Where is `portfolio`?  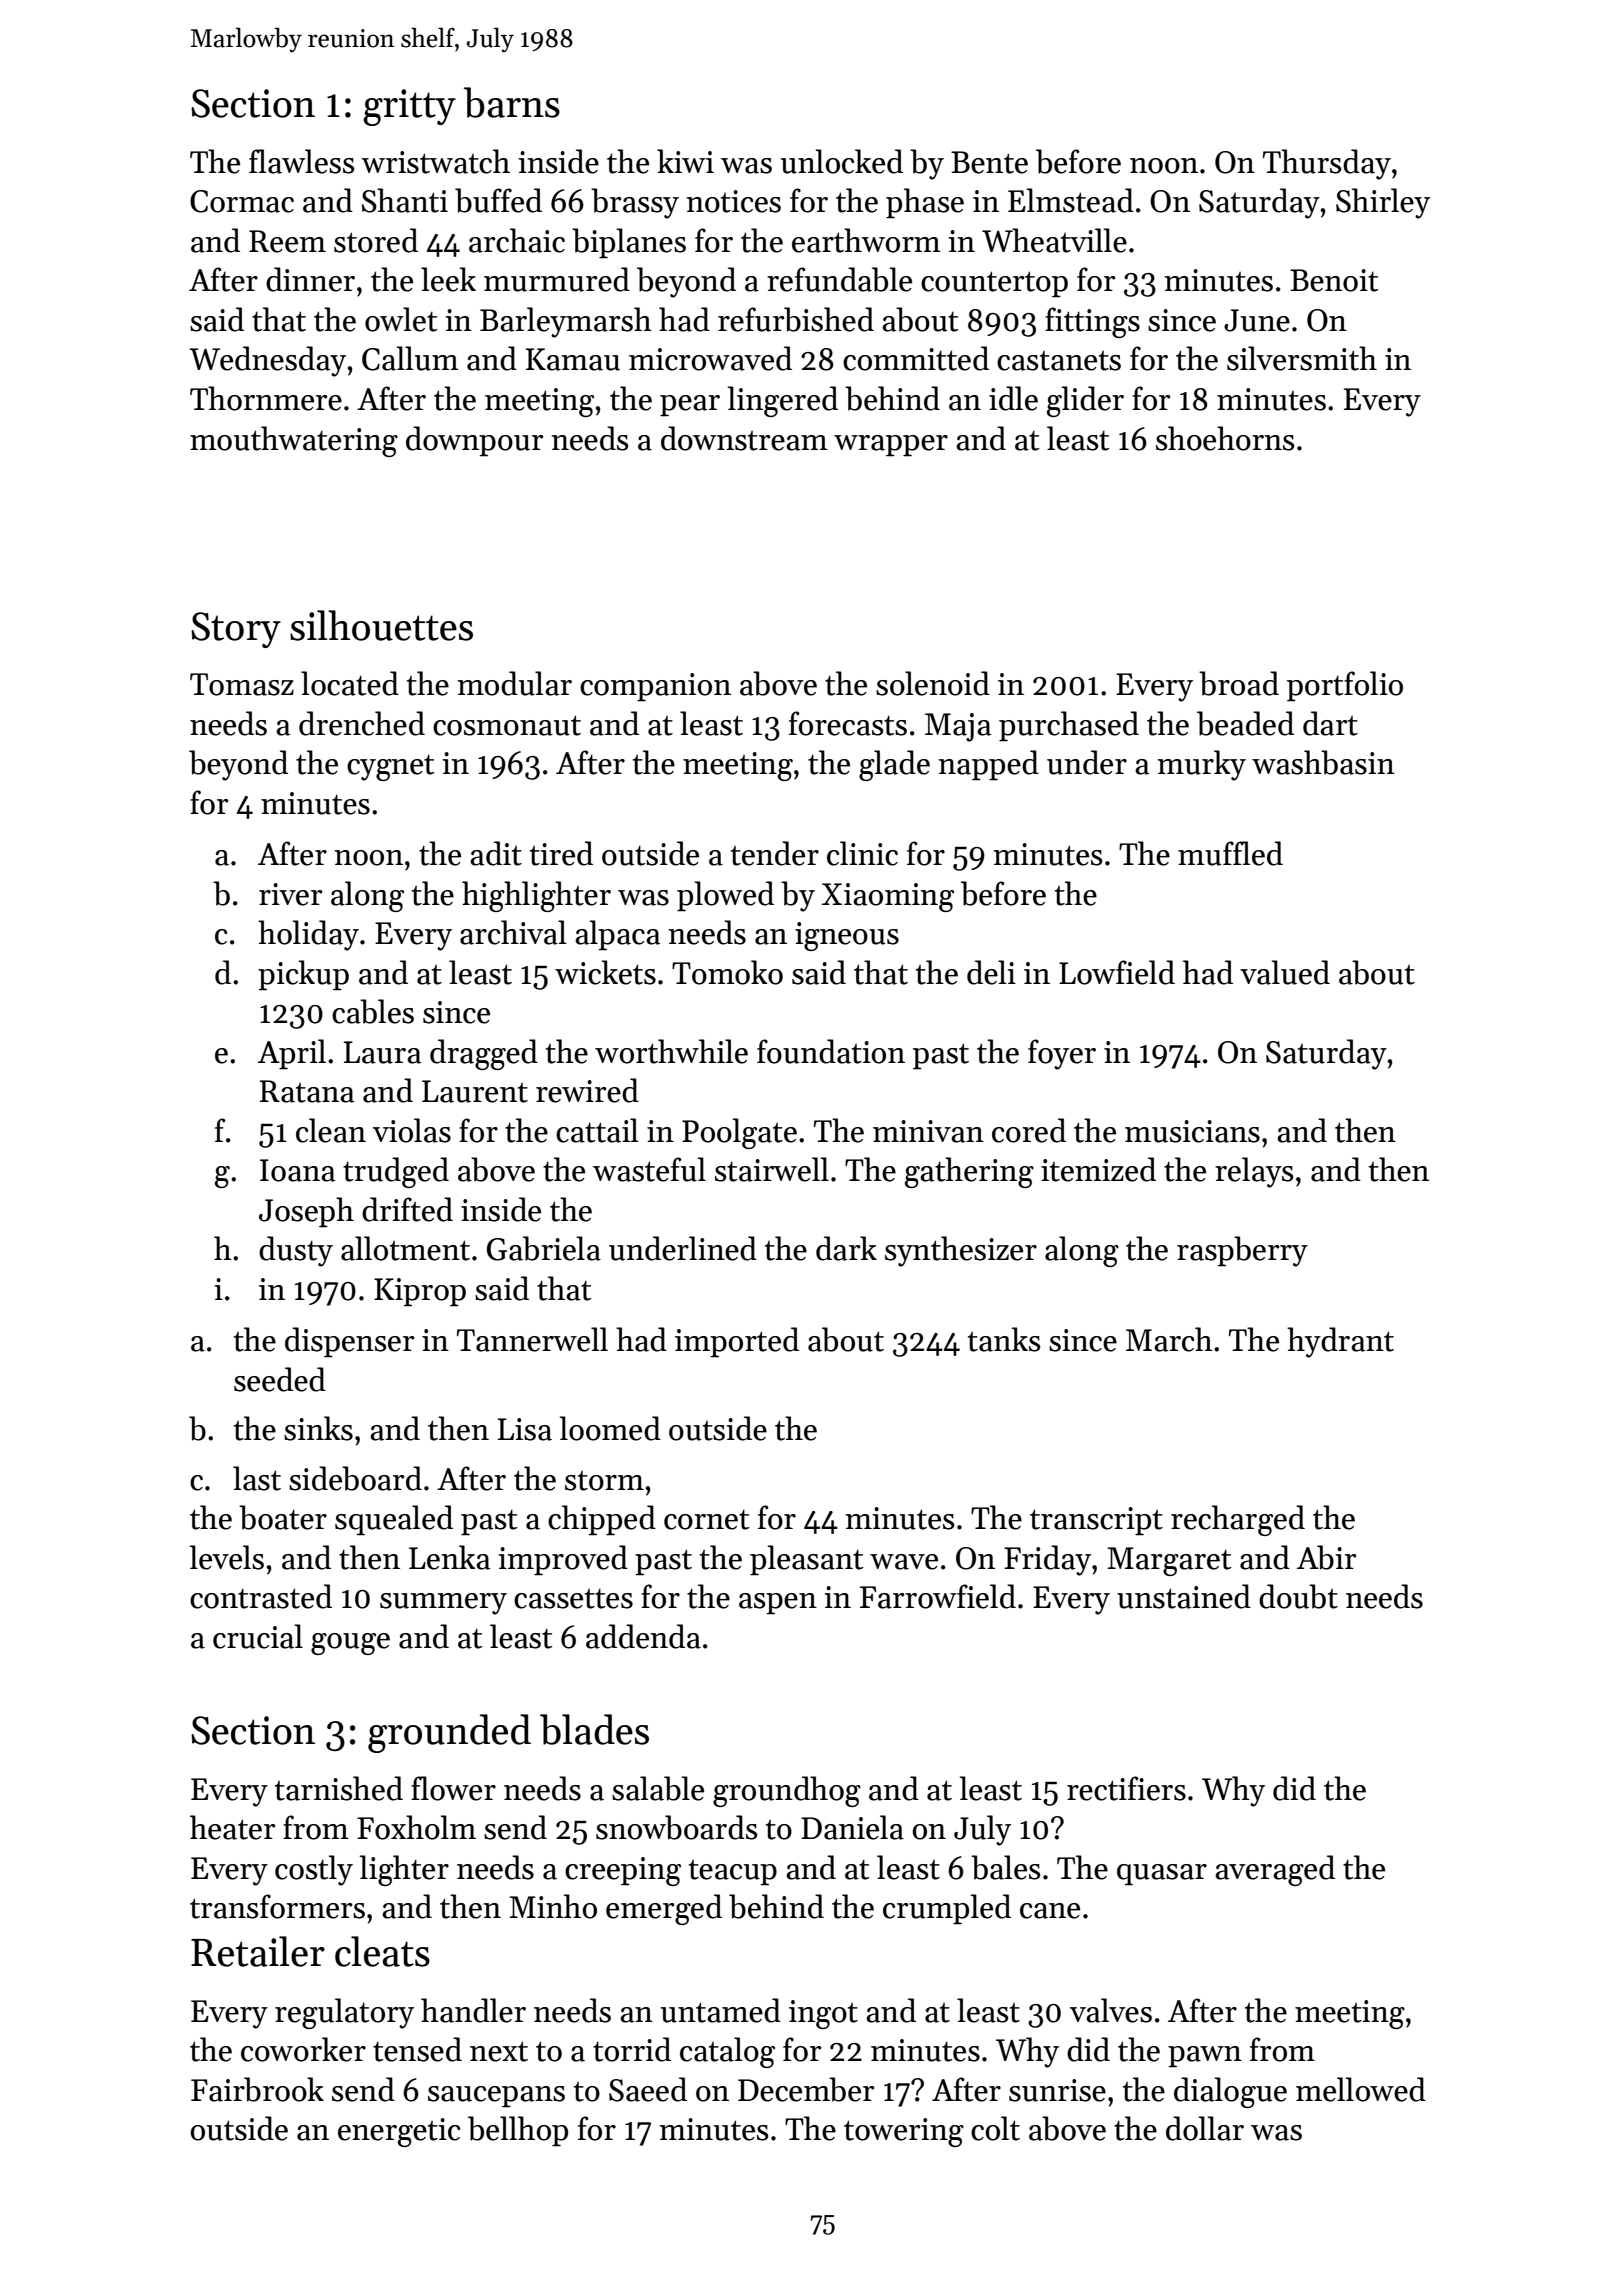 portfolio is located at coordinates (1345, 686).
